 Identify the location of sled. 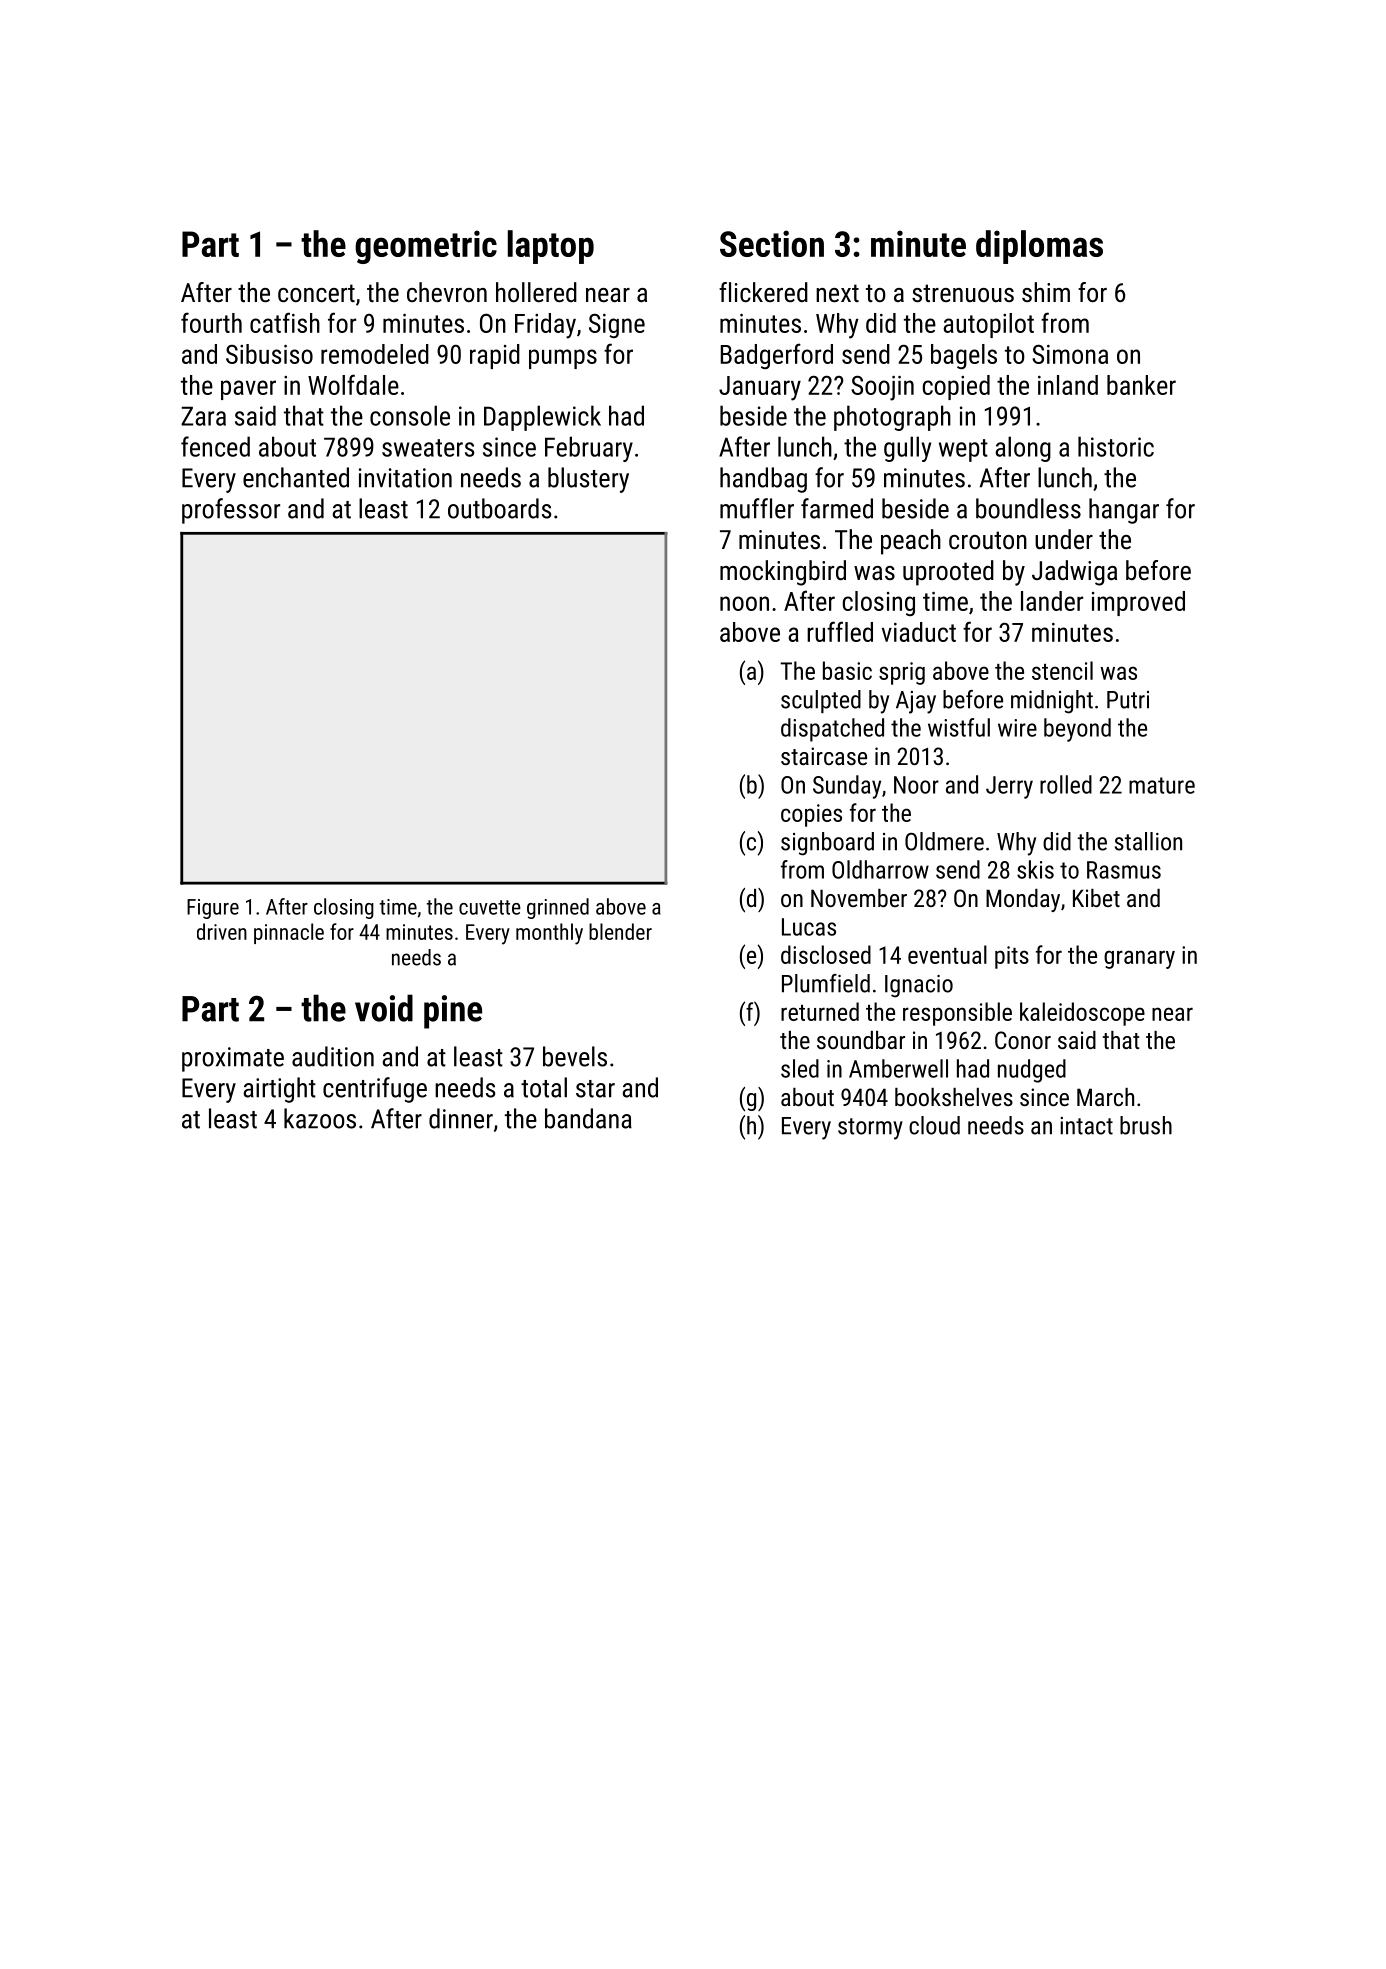
(800, 1068).
